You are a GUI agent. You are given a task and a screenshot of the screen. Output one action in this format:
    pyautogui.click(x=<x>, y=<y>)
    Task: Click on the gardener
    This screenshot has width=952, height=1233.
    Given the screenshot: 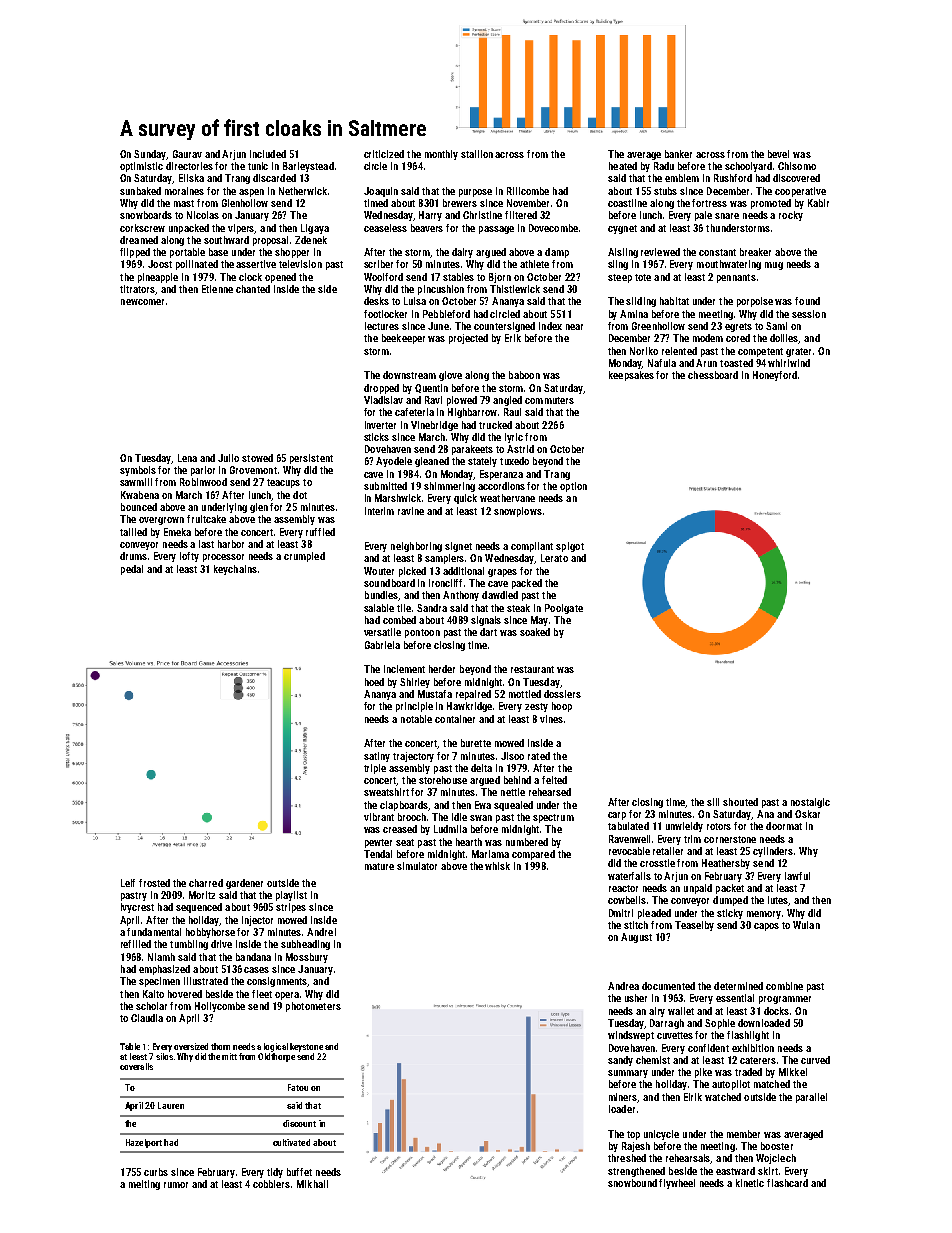 What is the action you would take?
    pyautogui.click(x=244, y=884)
